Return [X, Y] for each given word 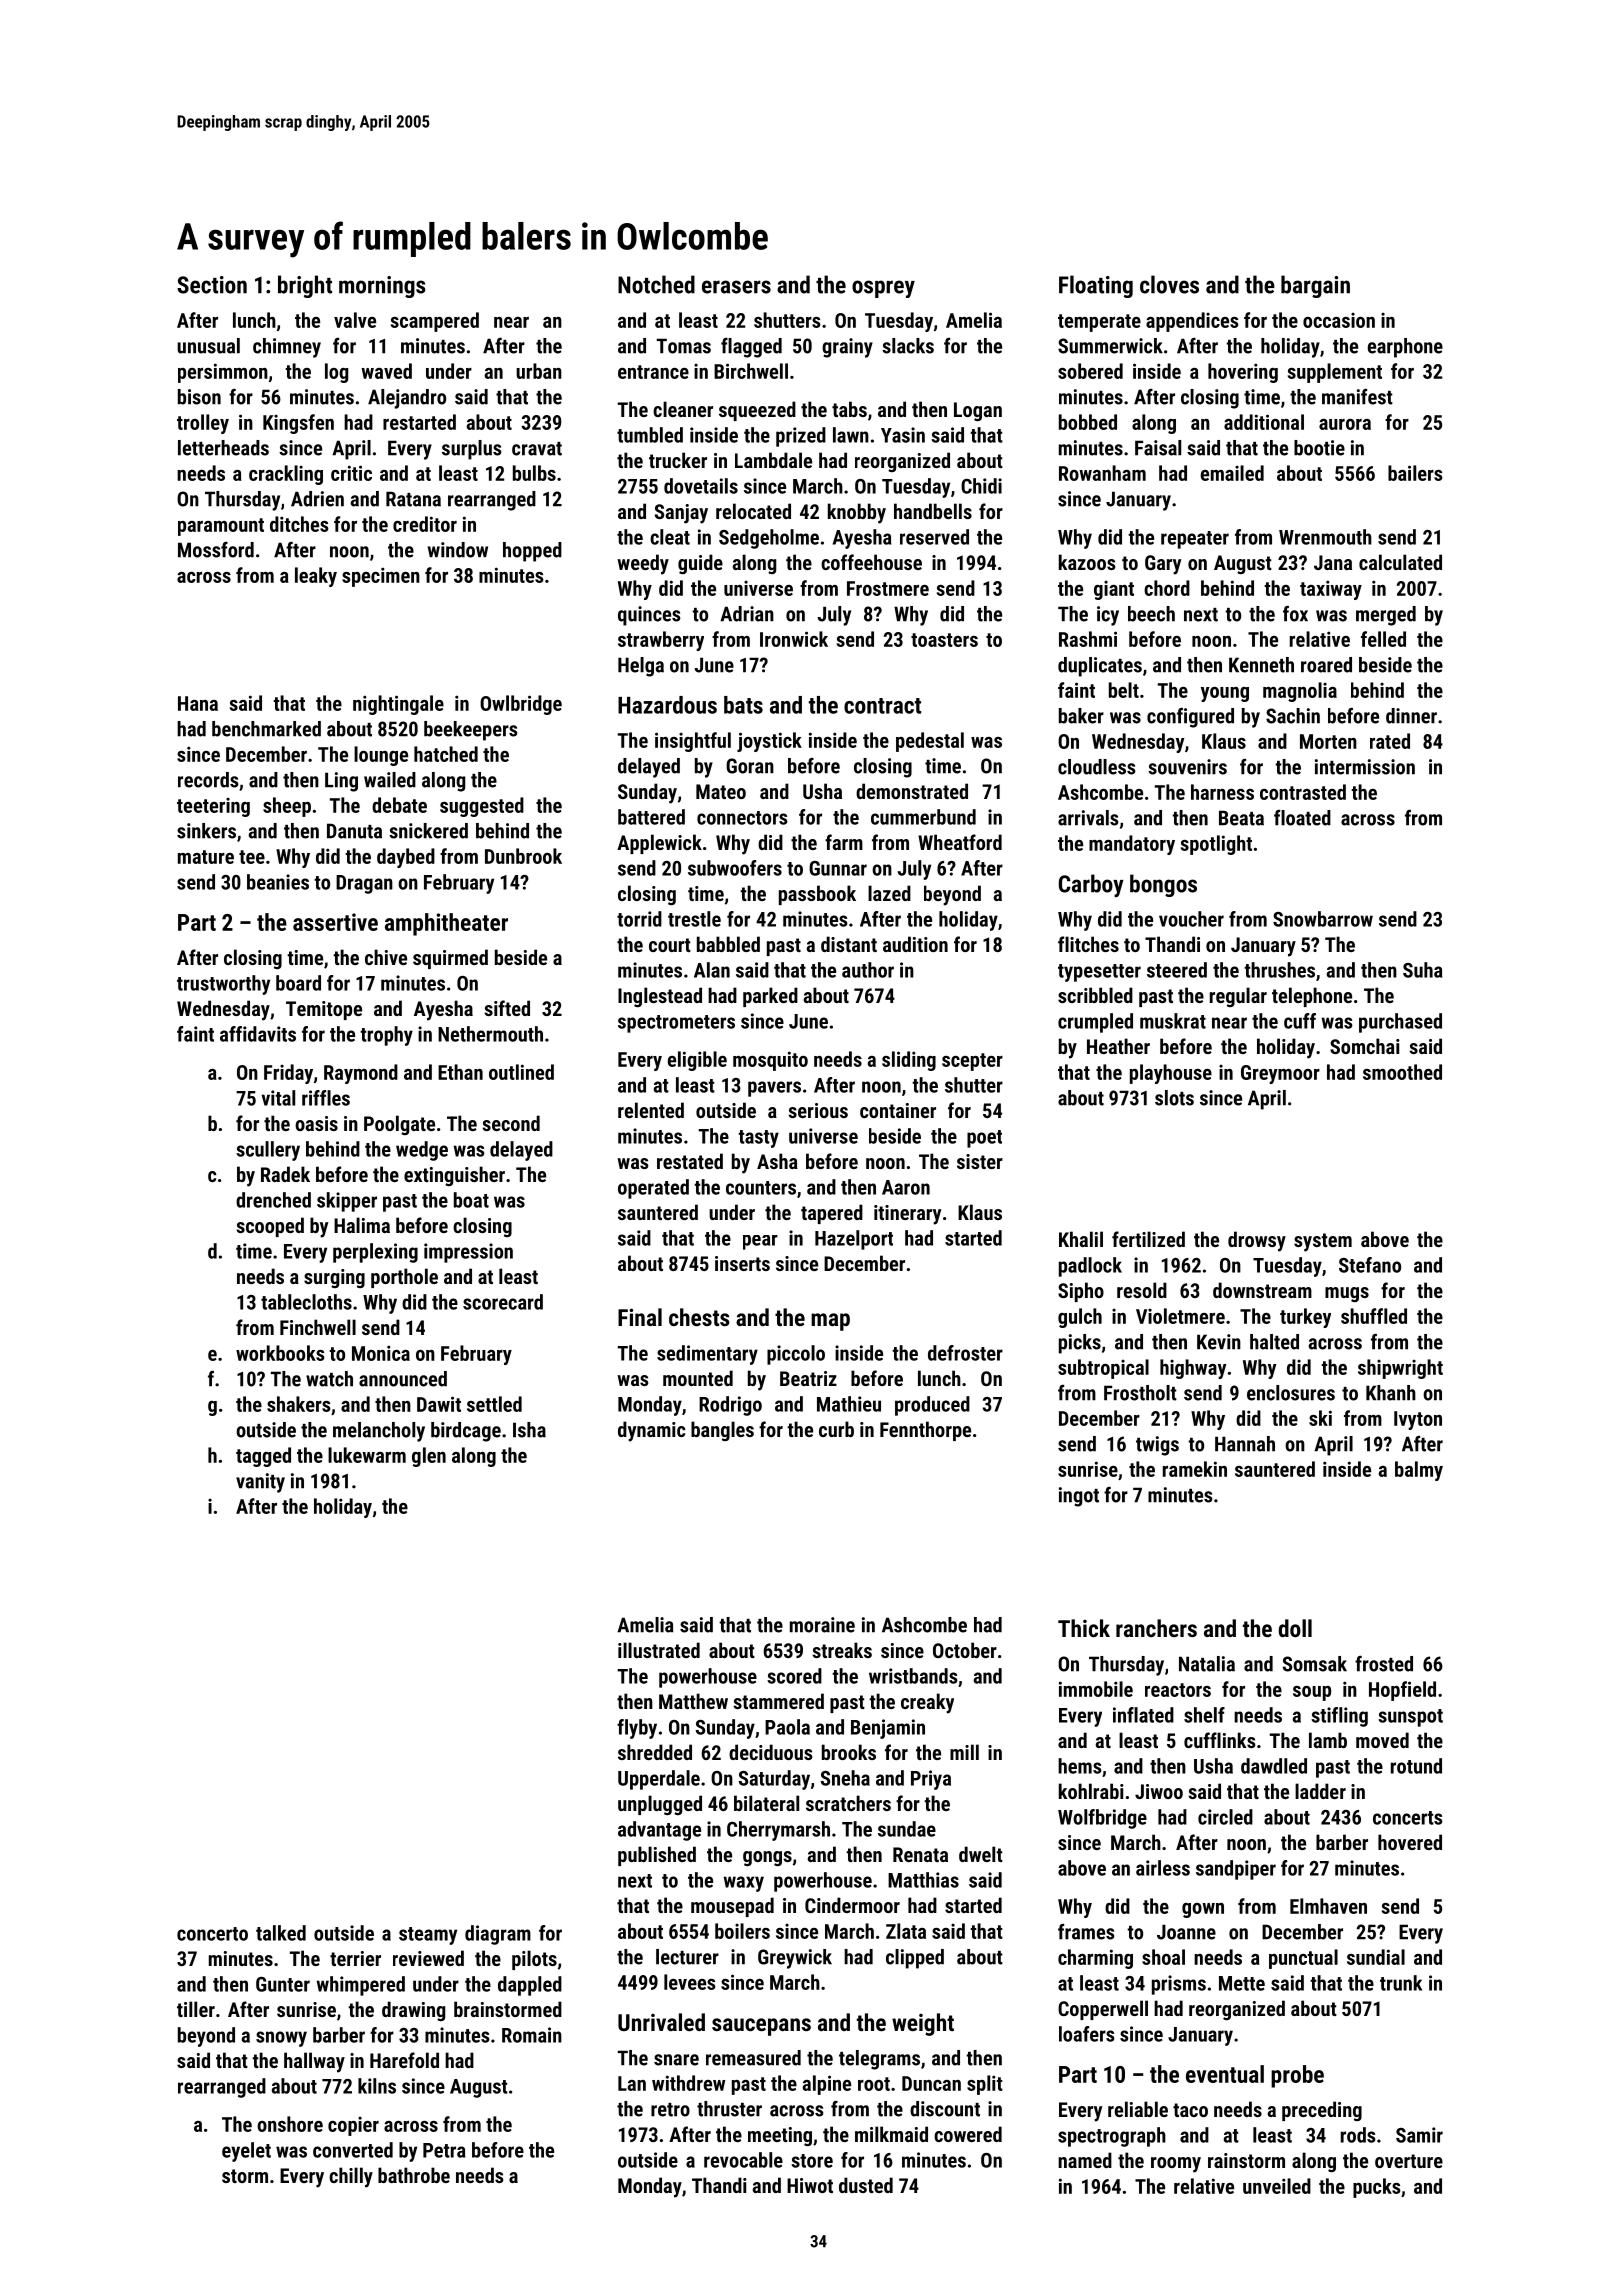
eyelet [246, 2152]
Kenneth [1261, 665]
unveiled [1277, 2186]
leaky [316, 577]
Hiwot [810, 2185]
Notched [656, 284]
